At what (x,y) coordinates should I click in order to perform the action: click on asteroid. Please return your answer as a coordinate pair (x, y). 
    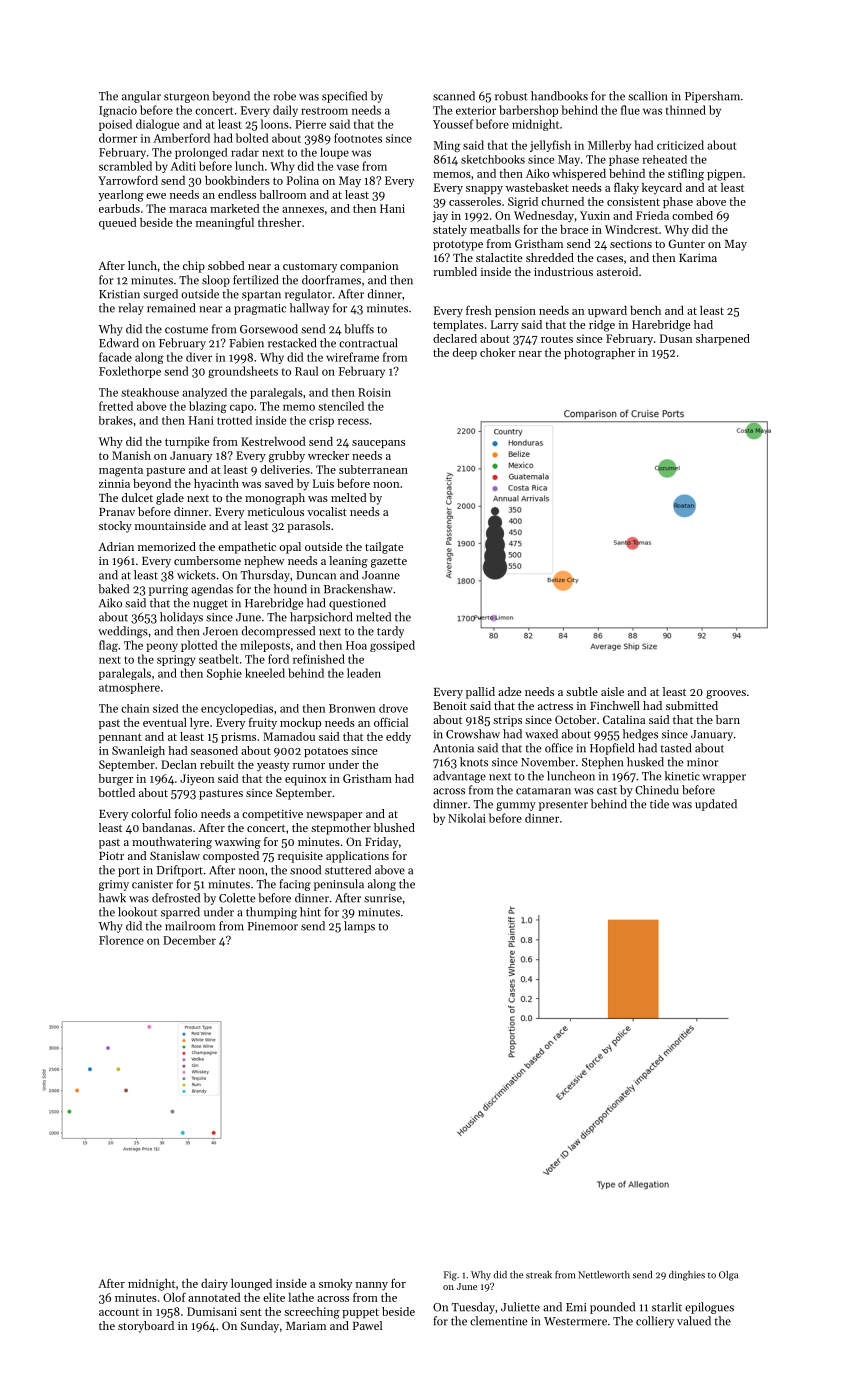
    Looking at the image, I should click on (617, 271).
